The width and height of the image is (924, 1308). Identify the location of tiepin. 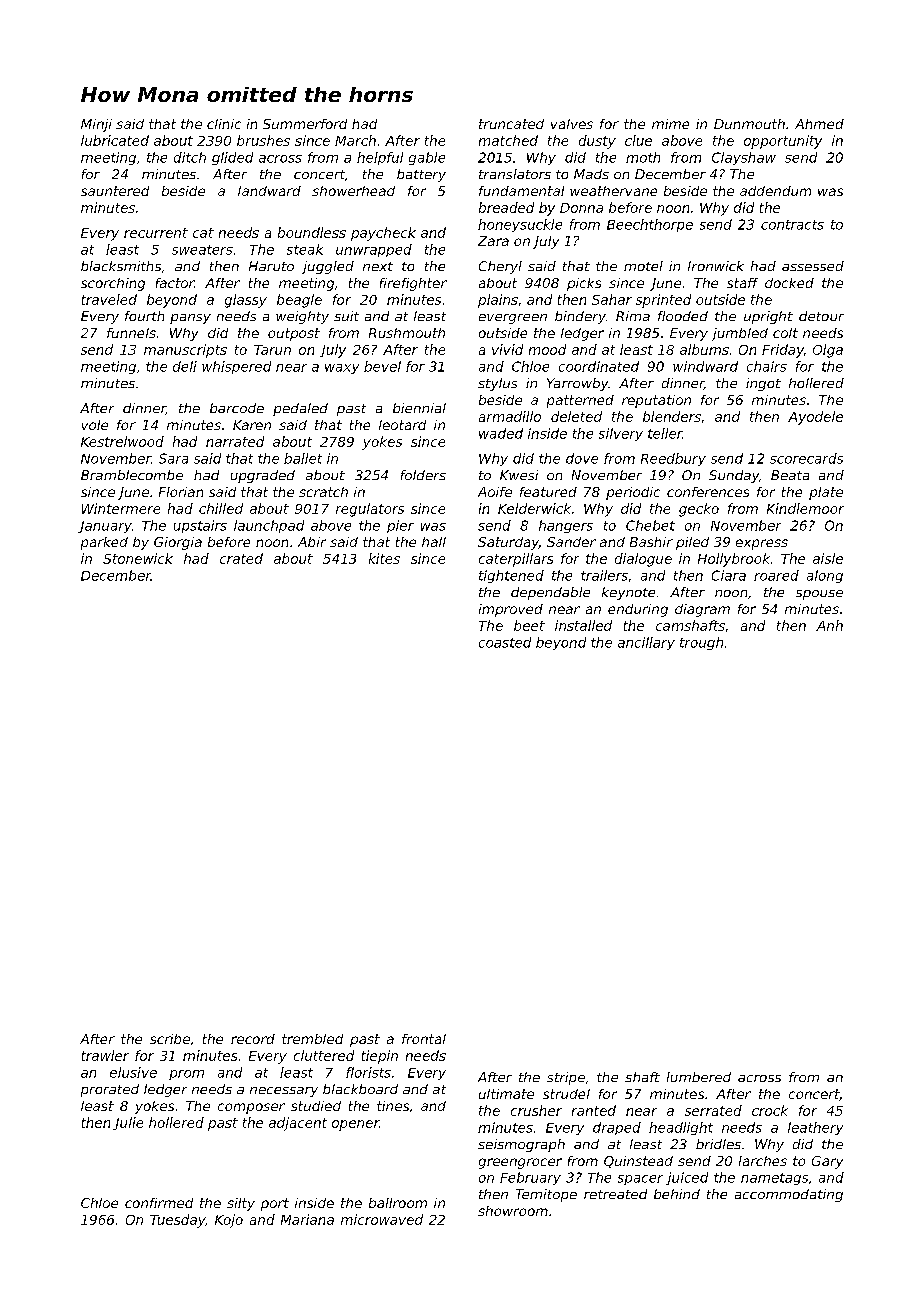
(380, 1057).
